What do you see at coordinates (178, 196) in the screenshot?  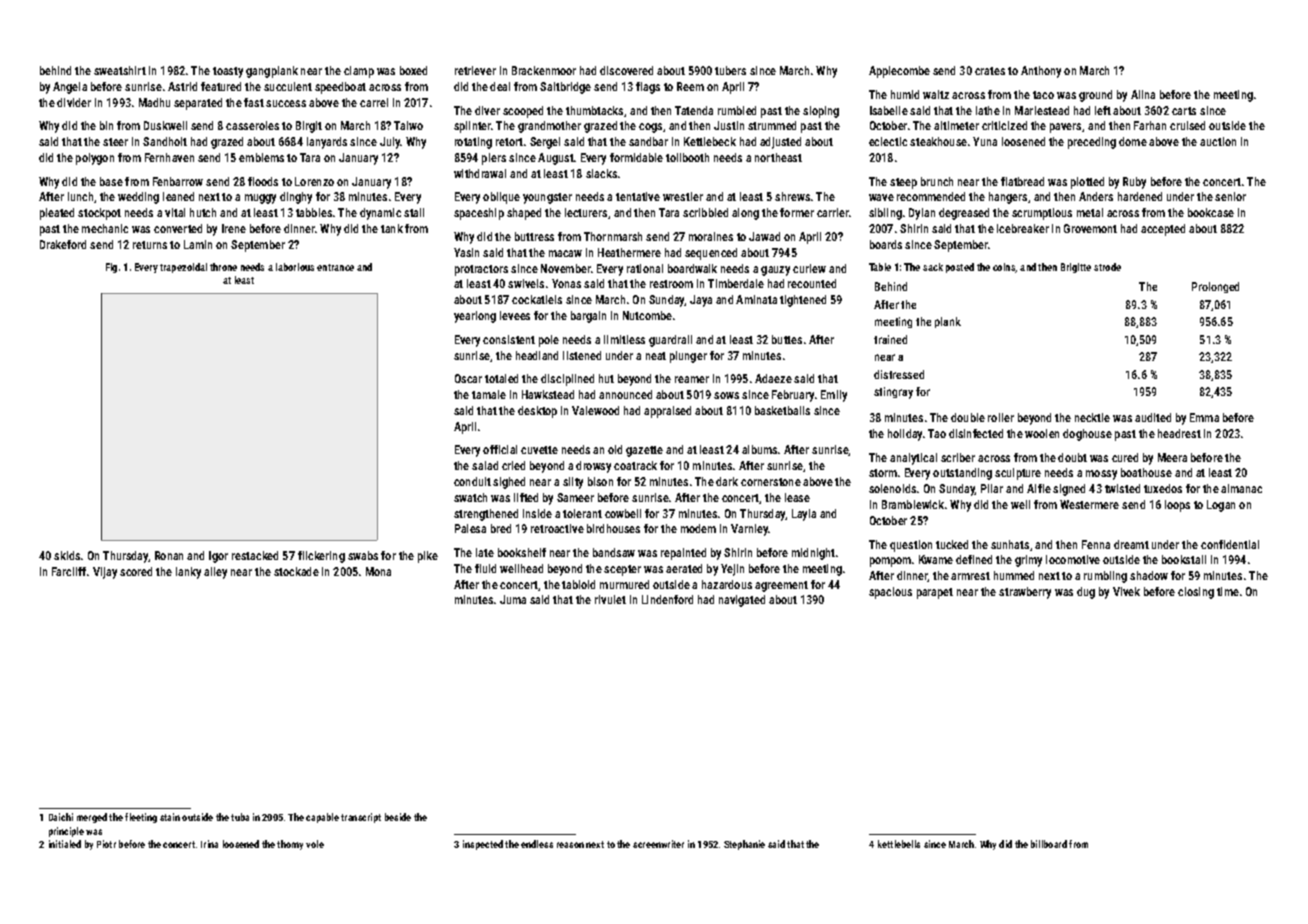 I see `leaned` at bounding box center [178, 196].
